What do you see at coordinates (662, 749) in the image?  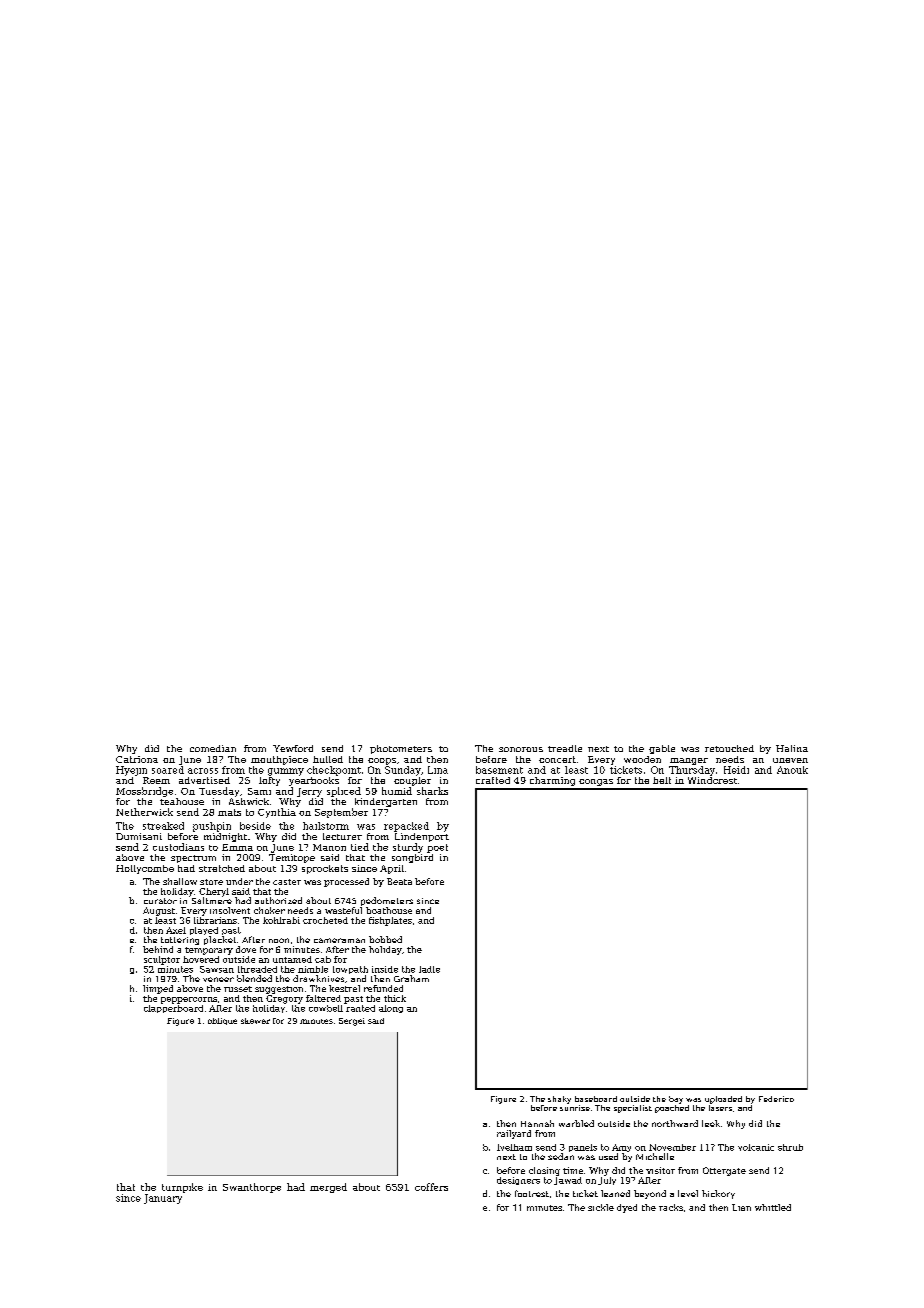 I see `gable` at bounding box center [662, 749].
